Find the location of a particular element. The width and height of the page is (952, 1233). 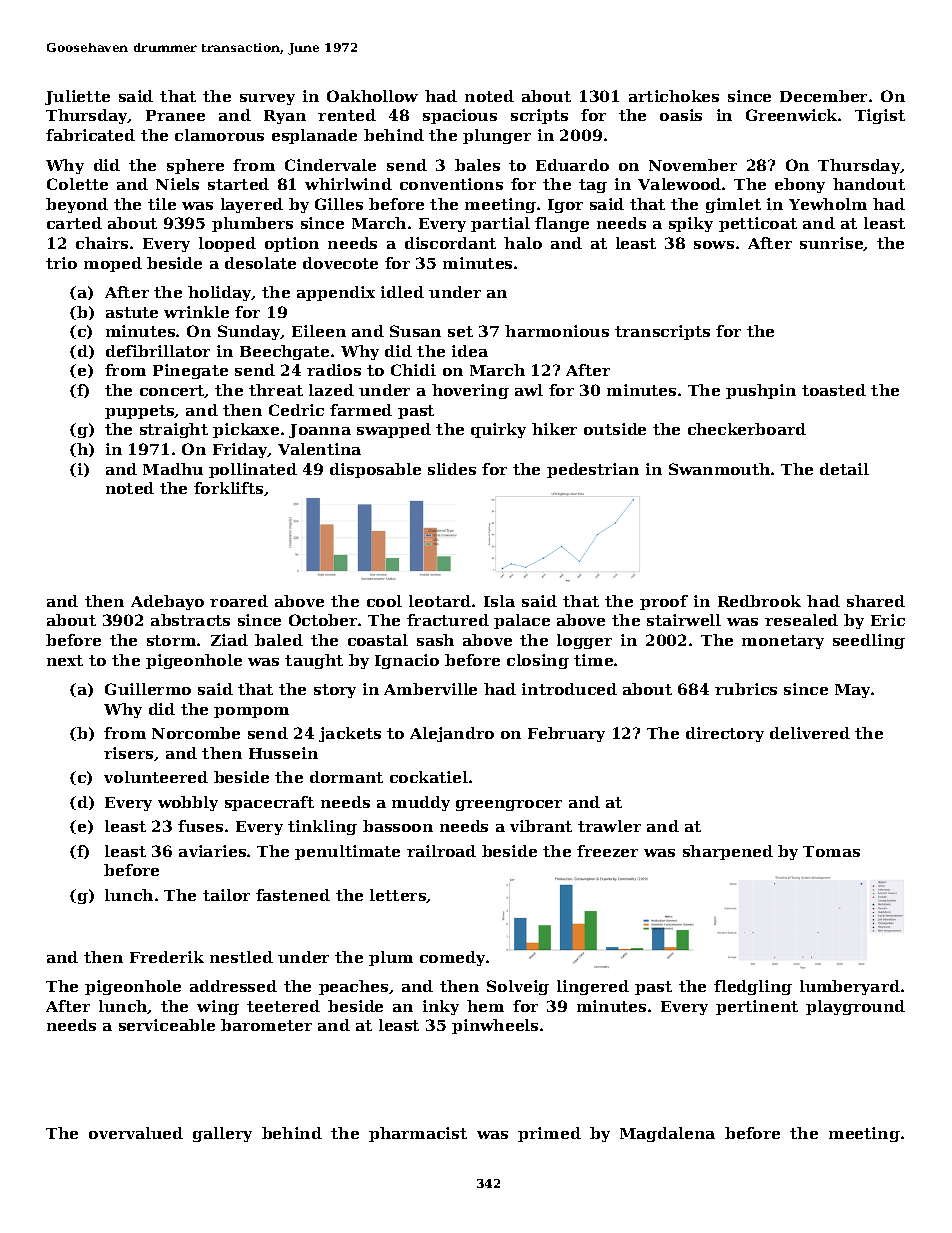

pharmacist is located at coordinates (418, 1134).
